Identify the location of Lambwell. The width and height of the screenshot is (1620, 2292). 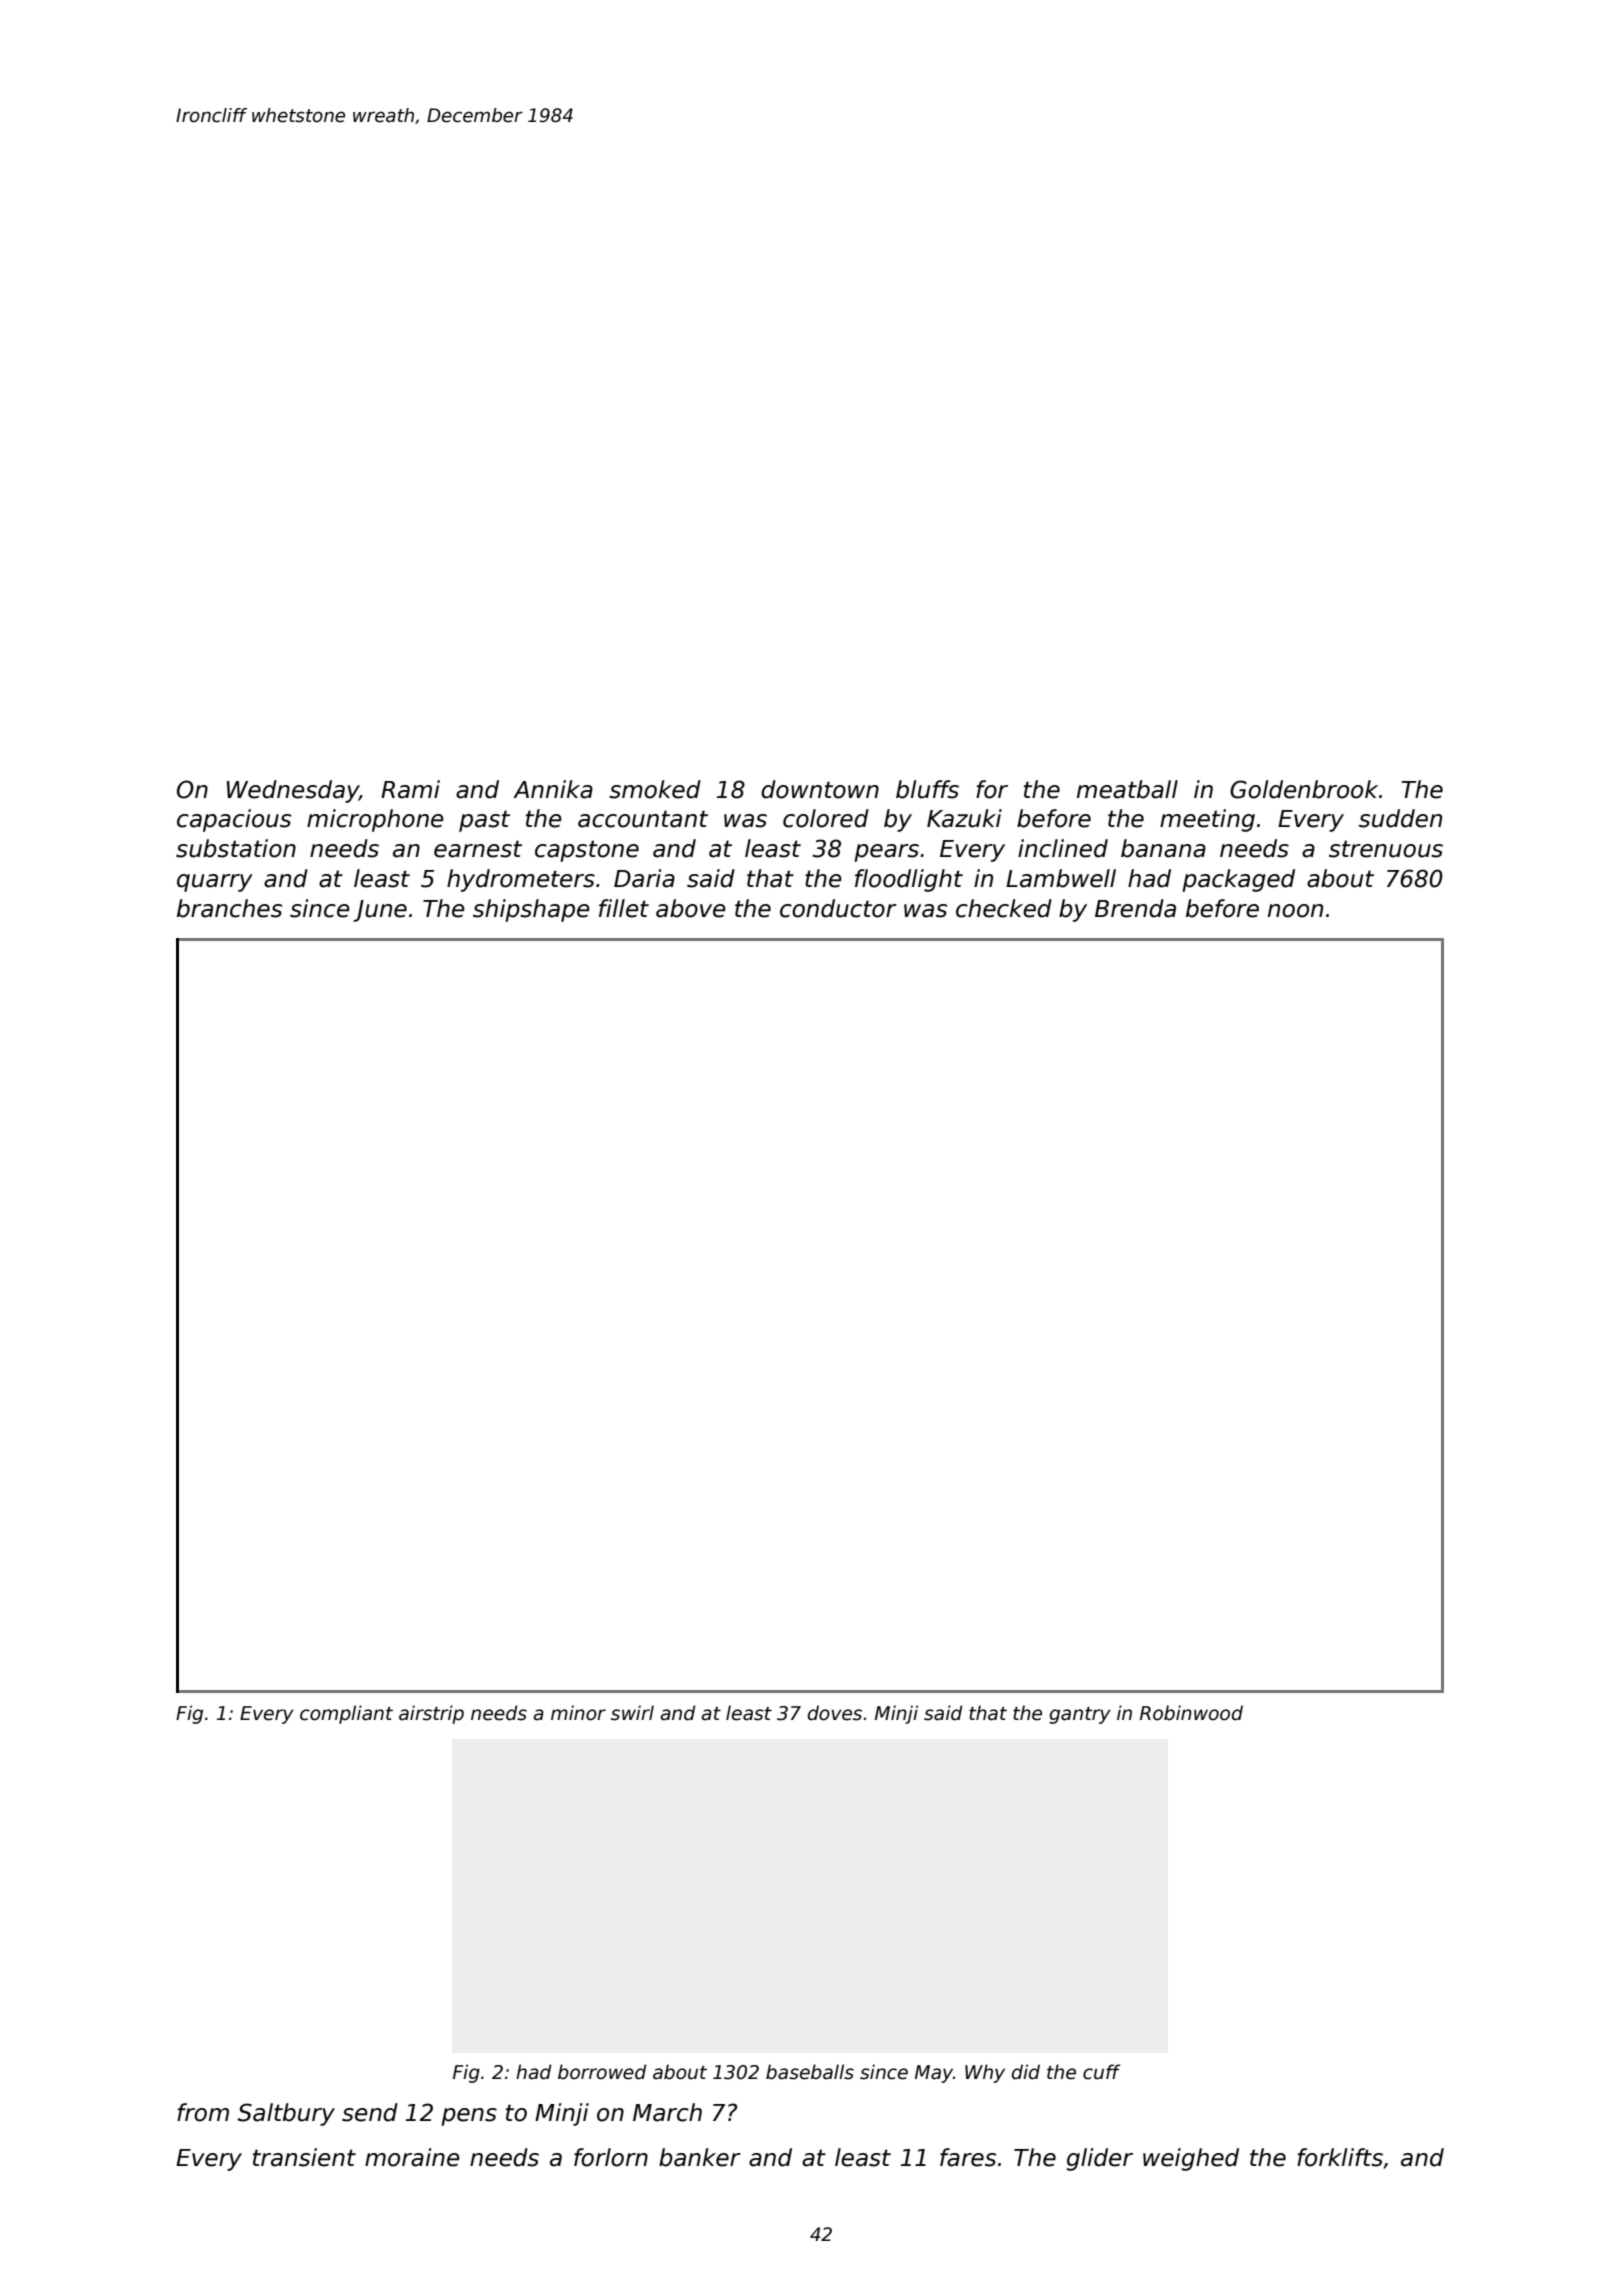
(1061, 878).
